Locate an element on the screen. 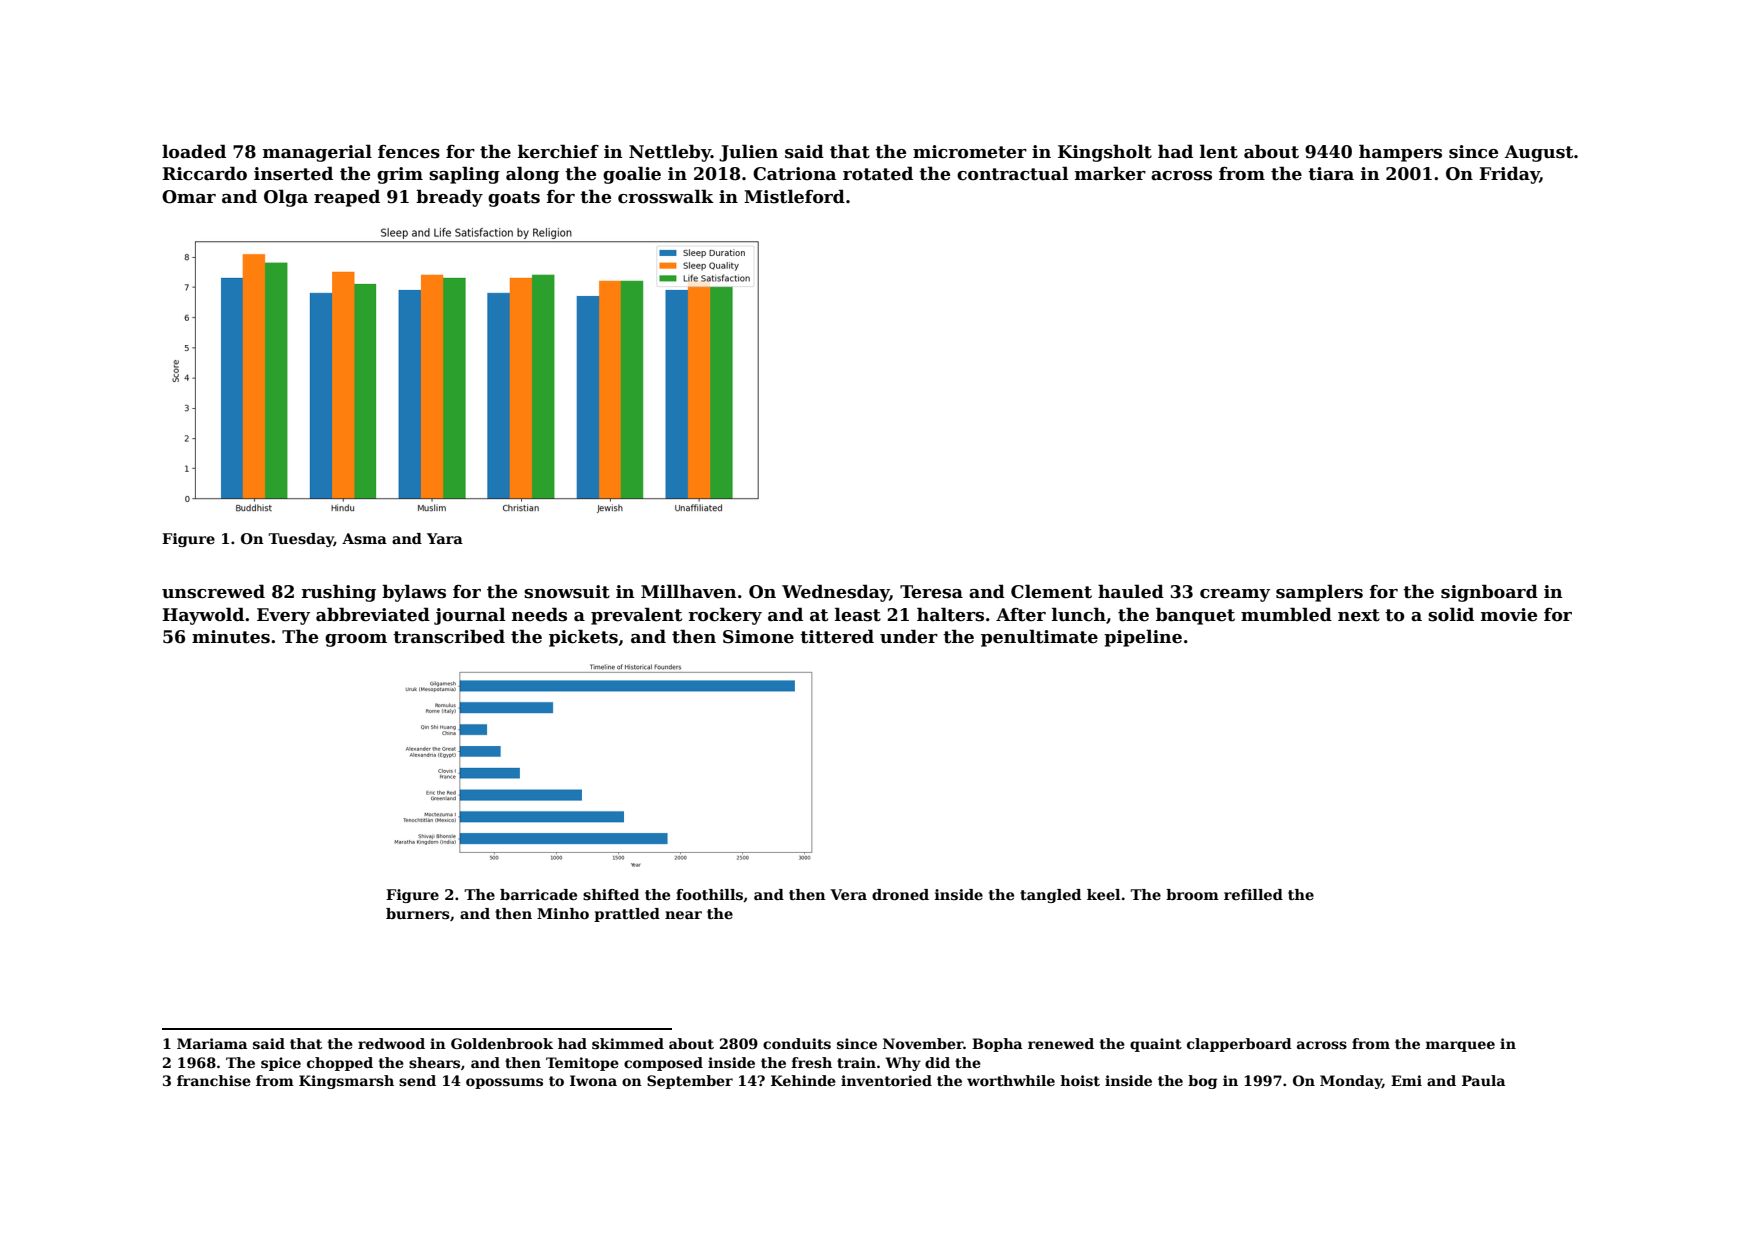 The width and height of the screenshot is (1762, 1246). Teresa is located at coordinates (931, 592).
